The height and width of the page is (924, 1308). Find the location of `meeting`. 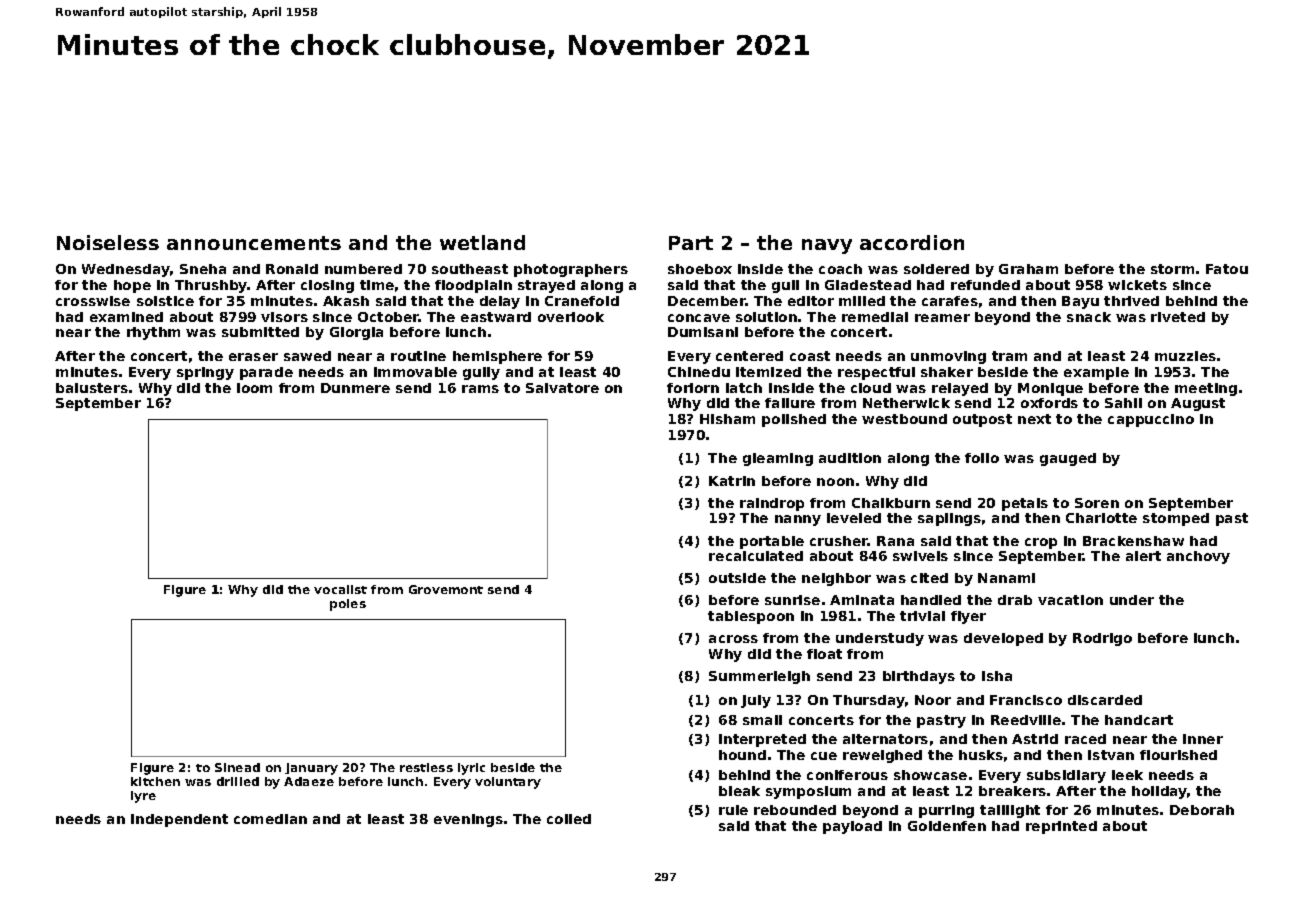

meeting is located at coordinates (1206, 389).
